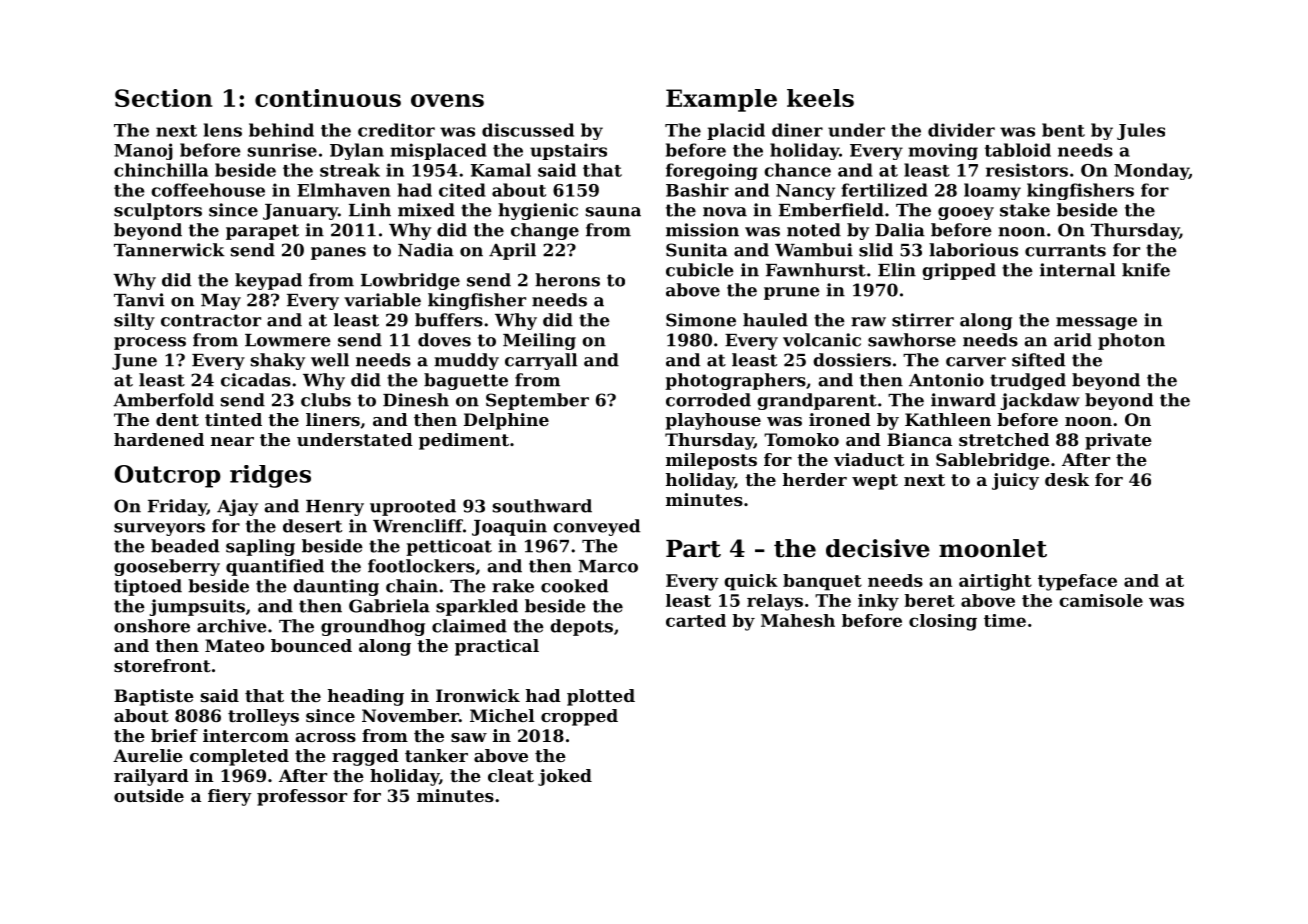 Image resolution: width=1308 pixels, height=924 pixels. I want to click on professor, so click(302, 797).
